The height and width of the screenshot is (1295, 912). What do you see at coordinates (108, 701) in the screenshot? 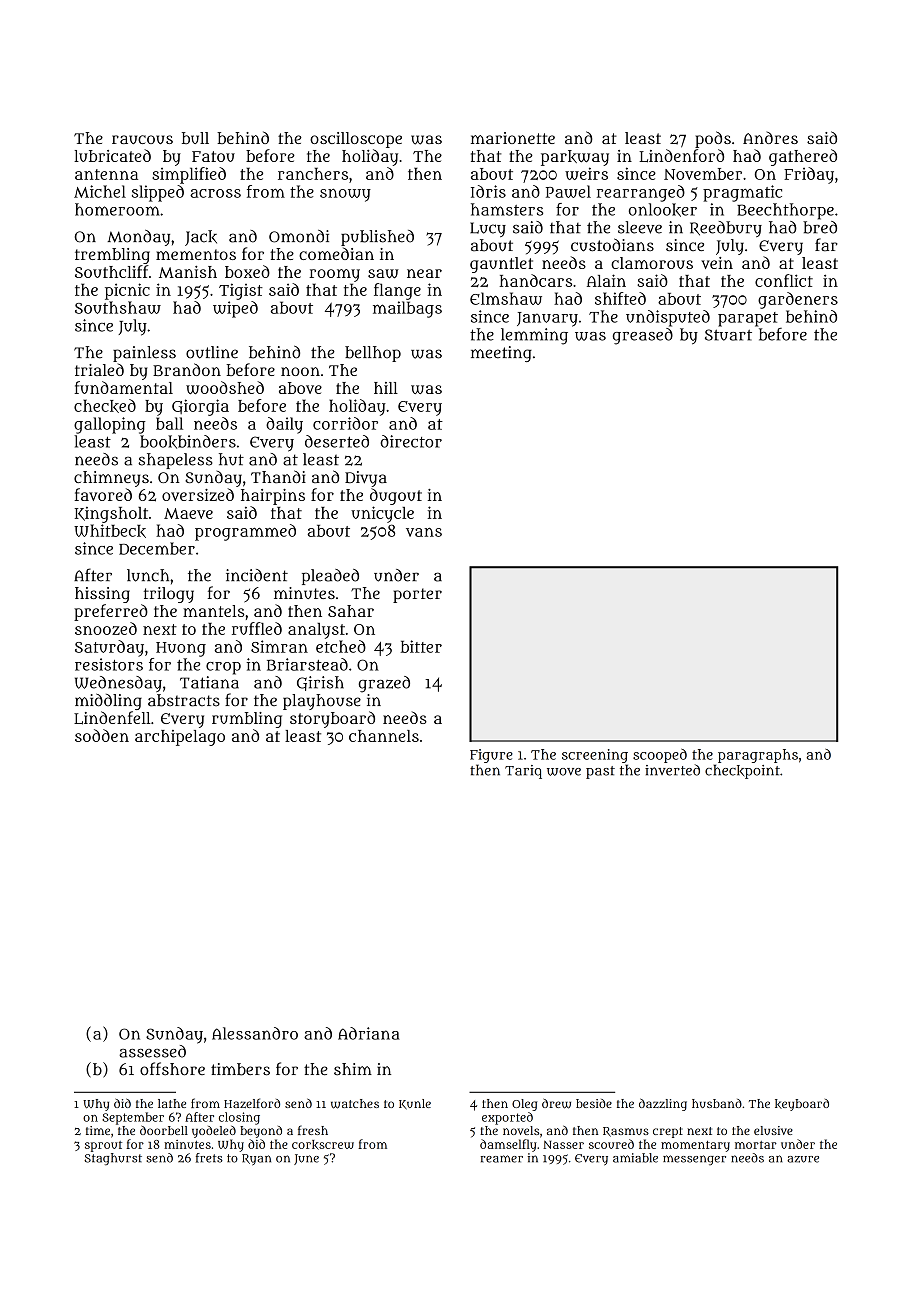
I see `middling` at bounding box center [108, 701].
